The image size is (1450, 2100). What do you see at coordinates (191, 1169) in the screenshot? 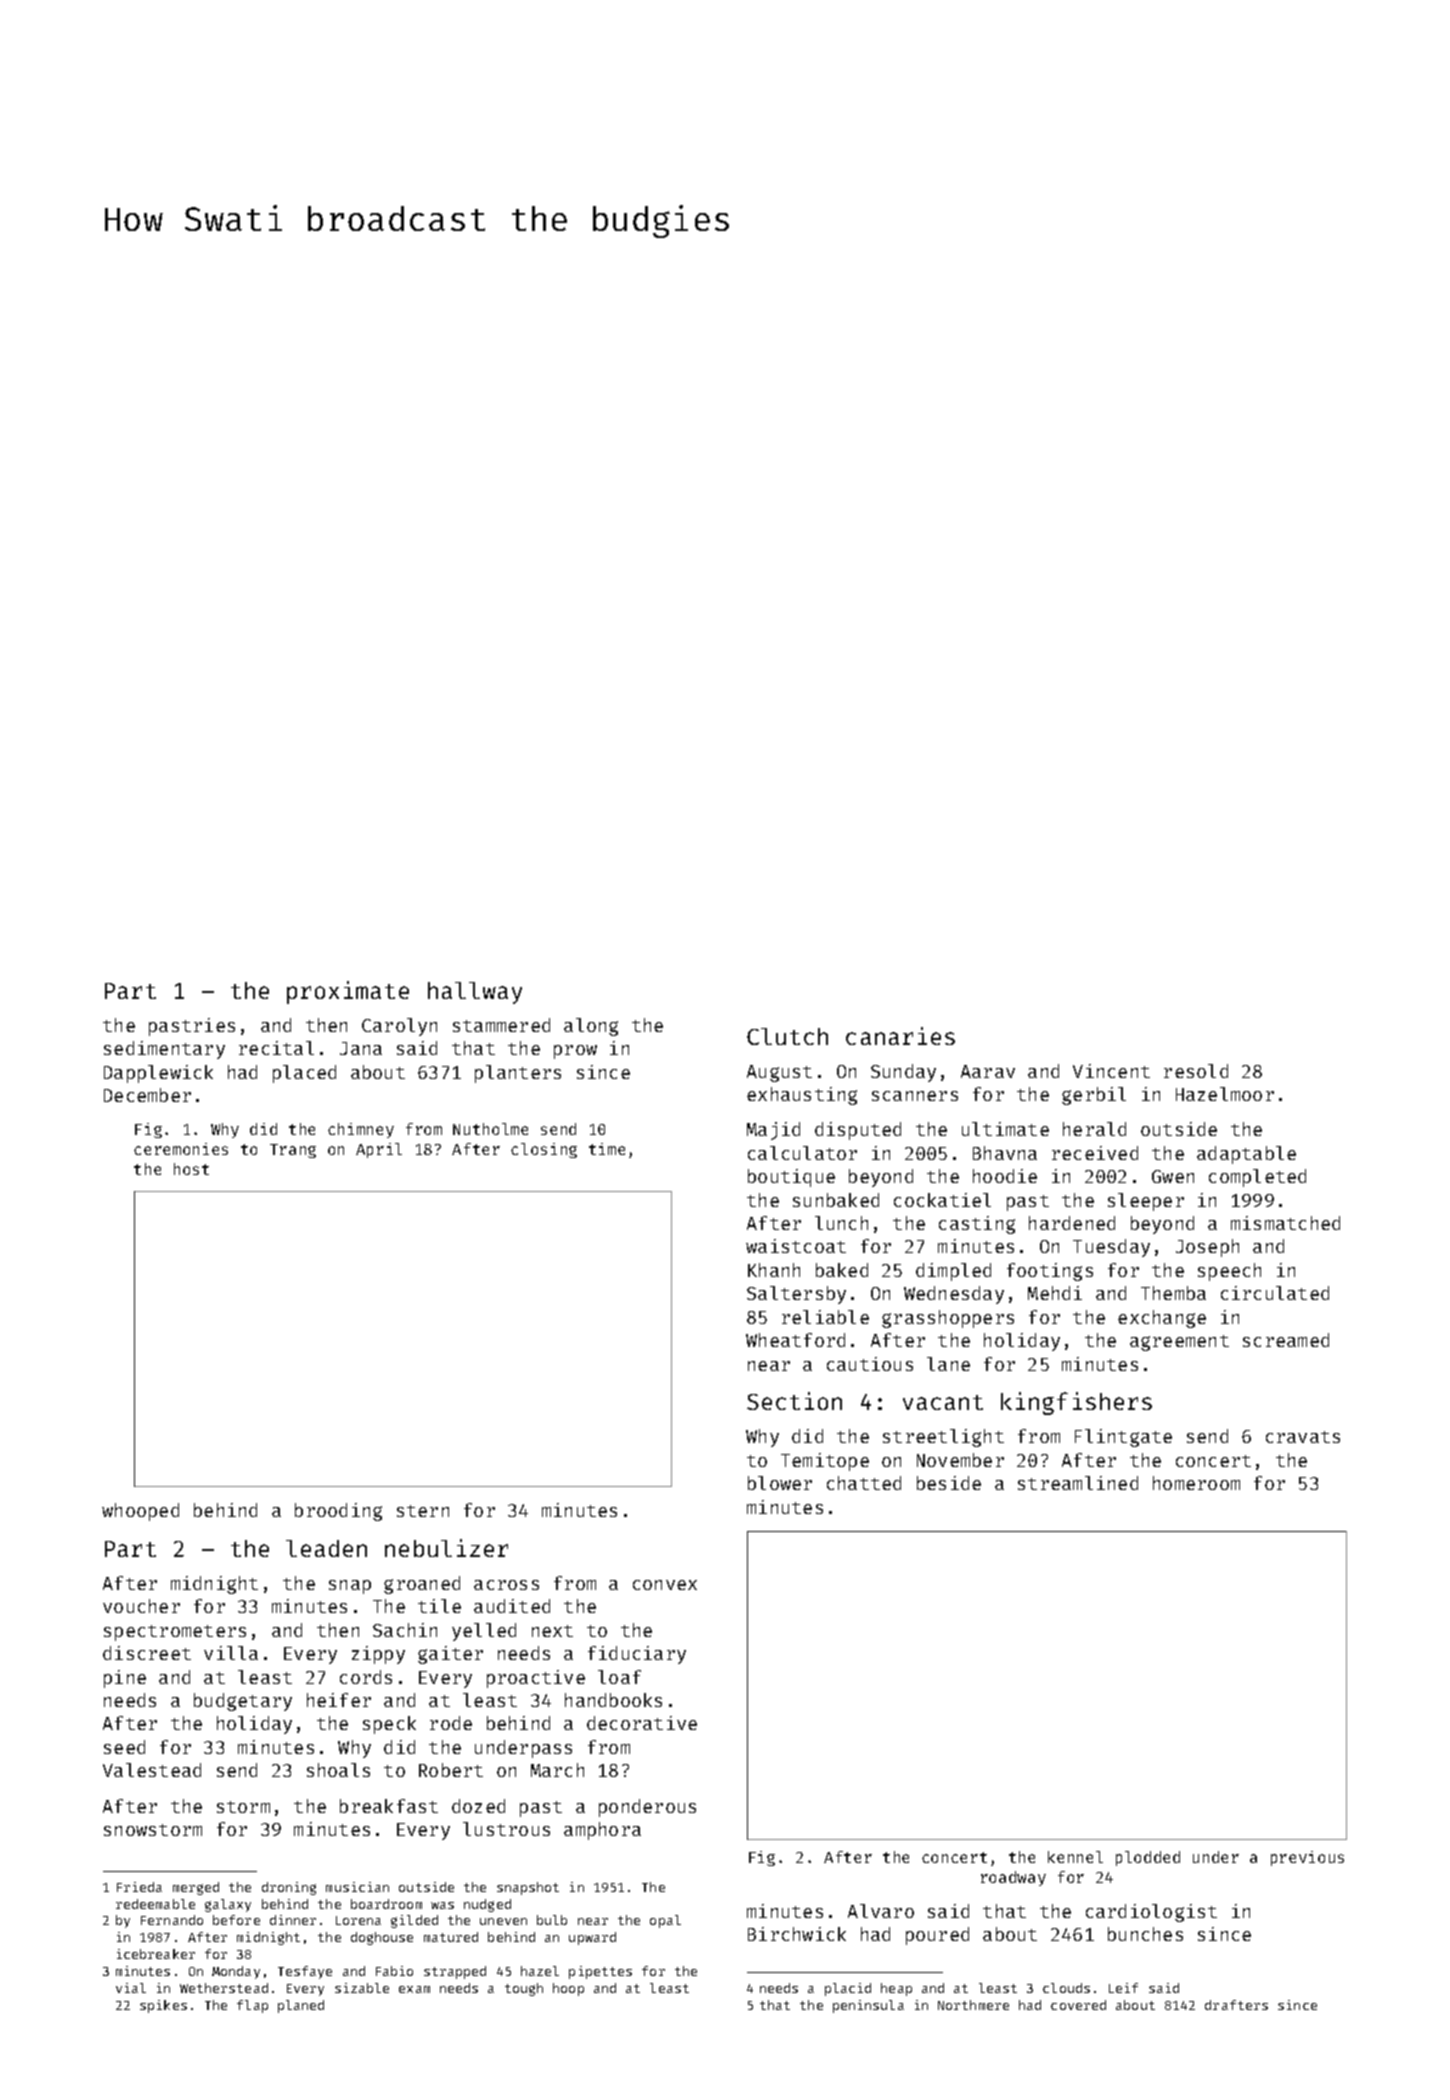
I see `host` at bounding box center [191, 1169].
